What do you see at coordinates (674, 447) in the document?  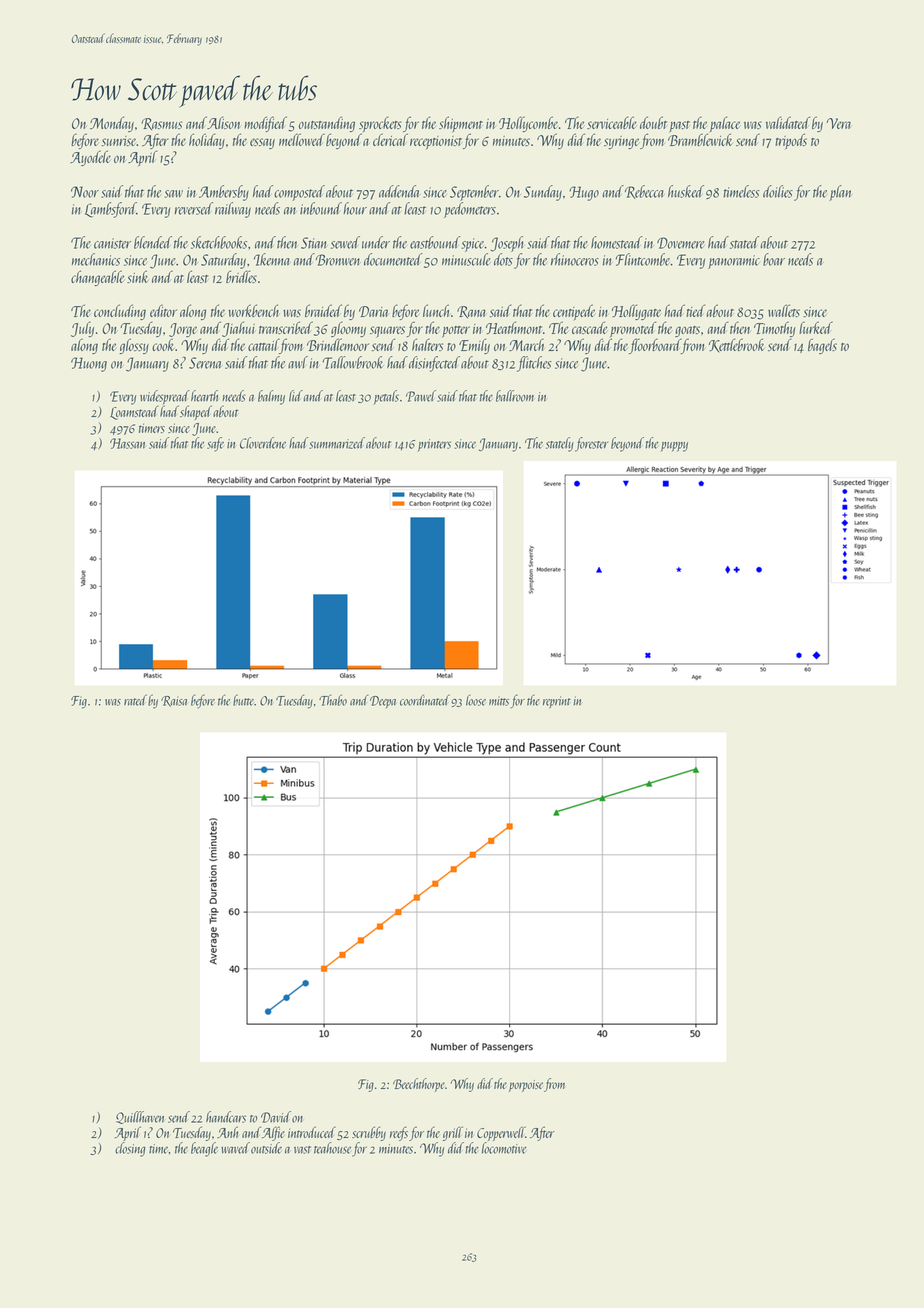 I see `puppy` at bounding box center [674, 447].
